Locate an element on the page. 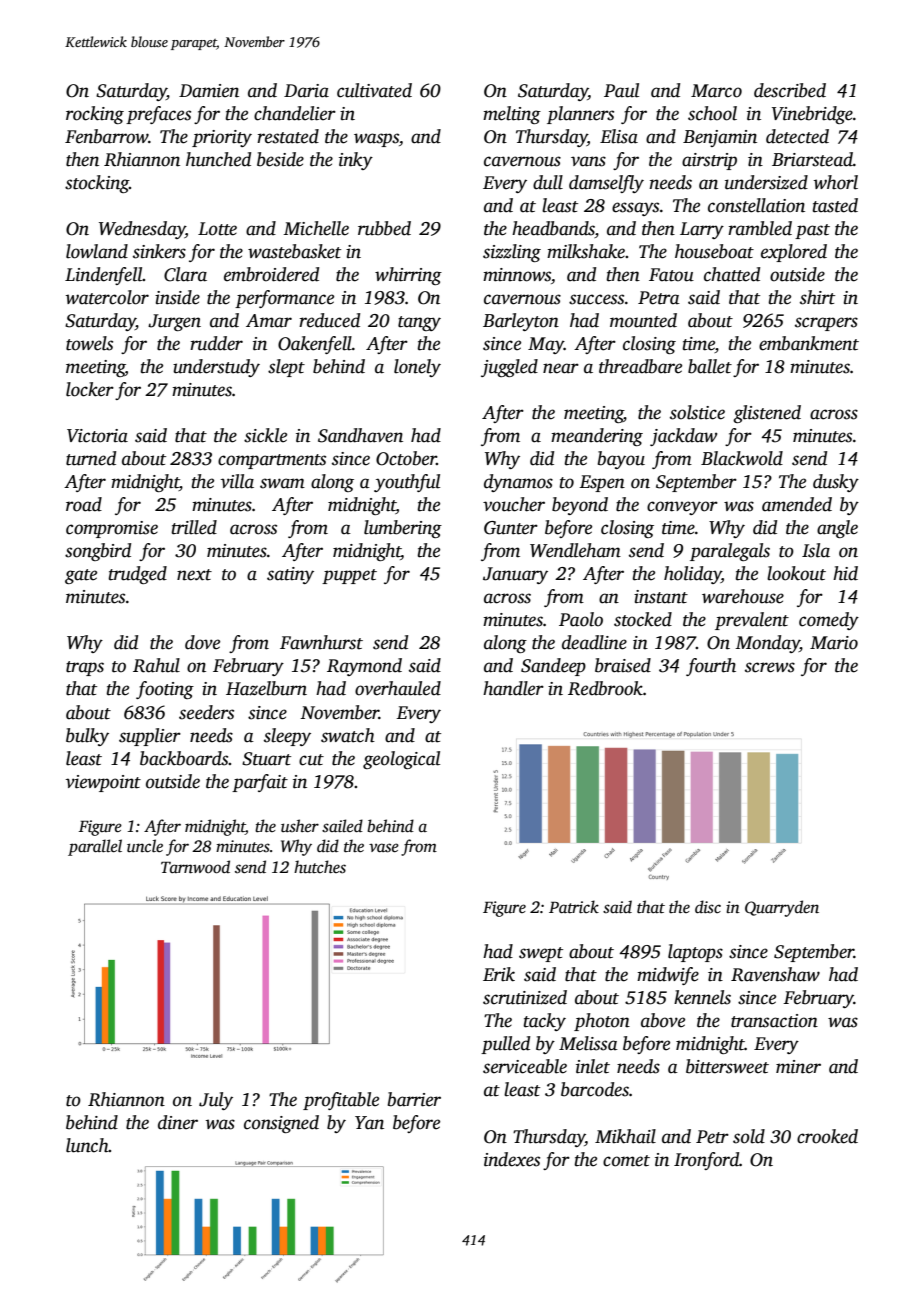 This image has height=1311, width=924. solstice is located at coordinates (697, 412).
